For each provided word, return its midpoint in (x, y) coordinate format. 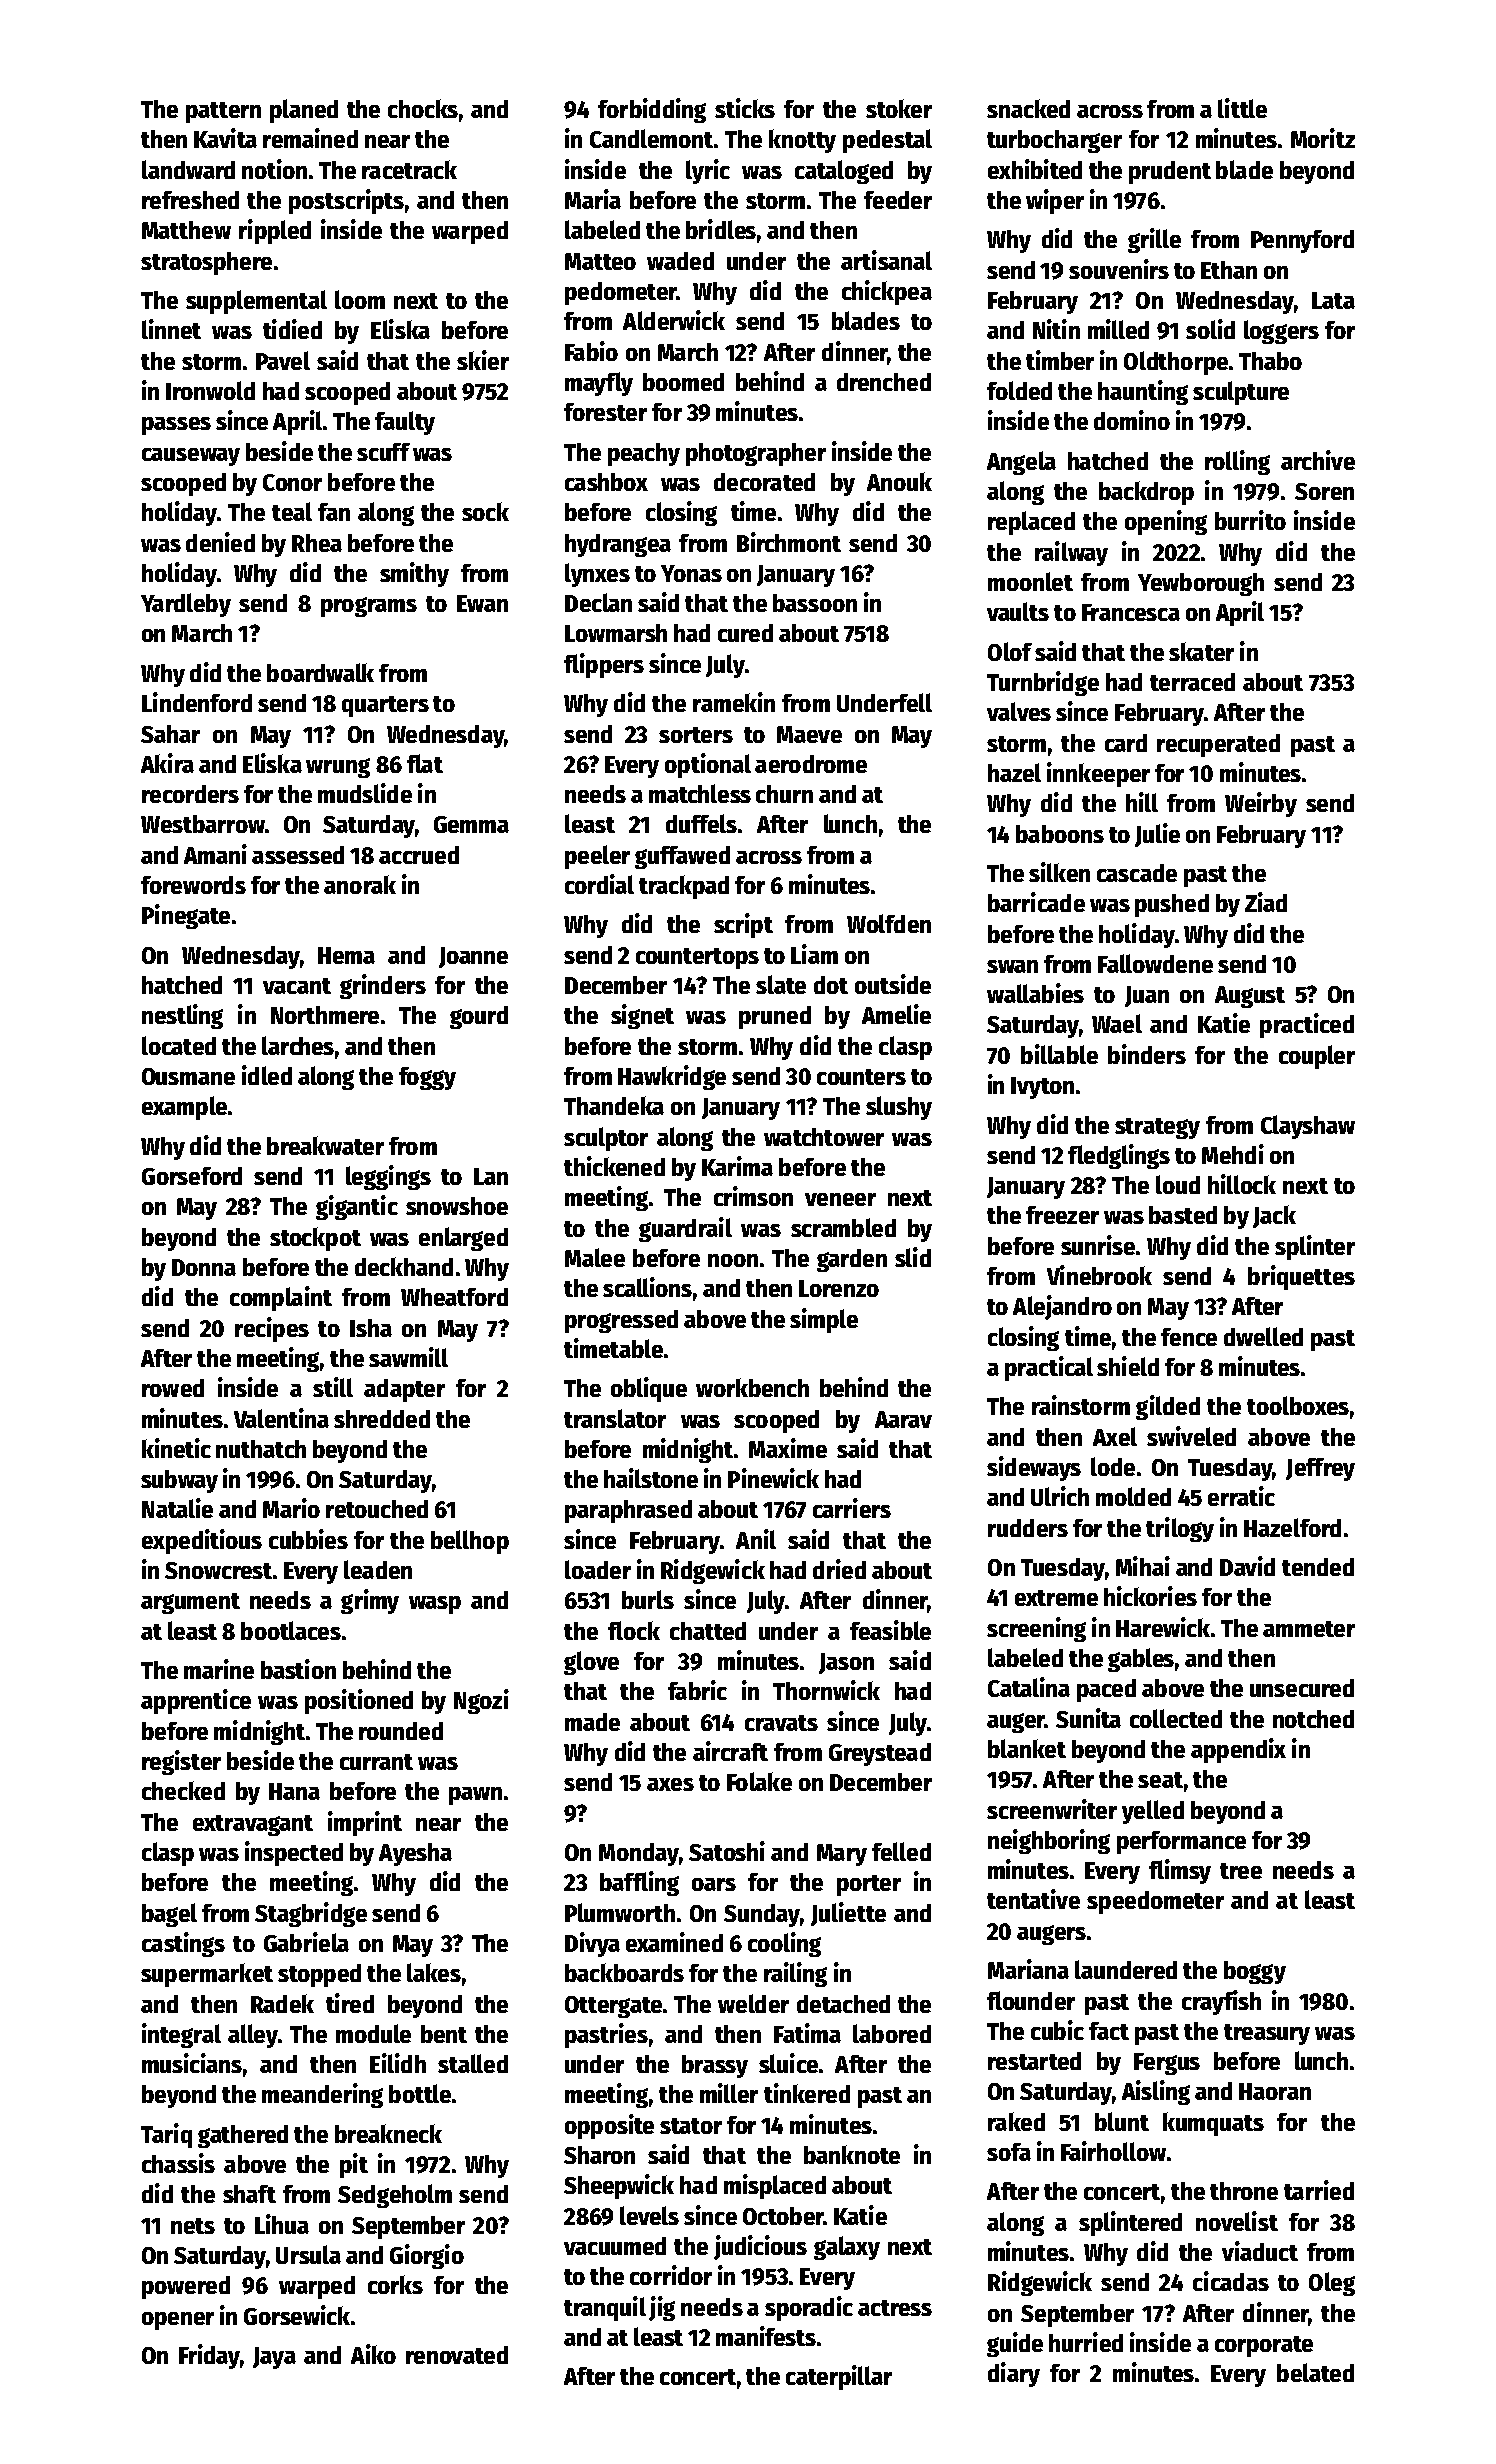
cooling (784, 1944)
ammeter (1309, 1629)
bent (444, 2034)
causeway (191, 457)
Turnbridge (1043, 683)
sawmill (408, 1357)
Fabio (591, 351)
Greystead (880, 1754)
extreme (1056, 1598)
